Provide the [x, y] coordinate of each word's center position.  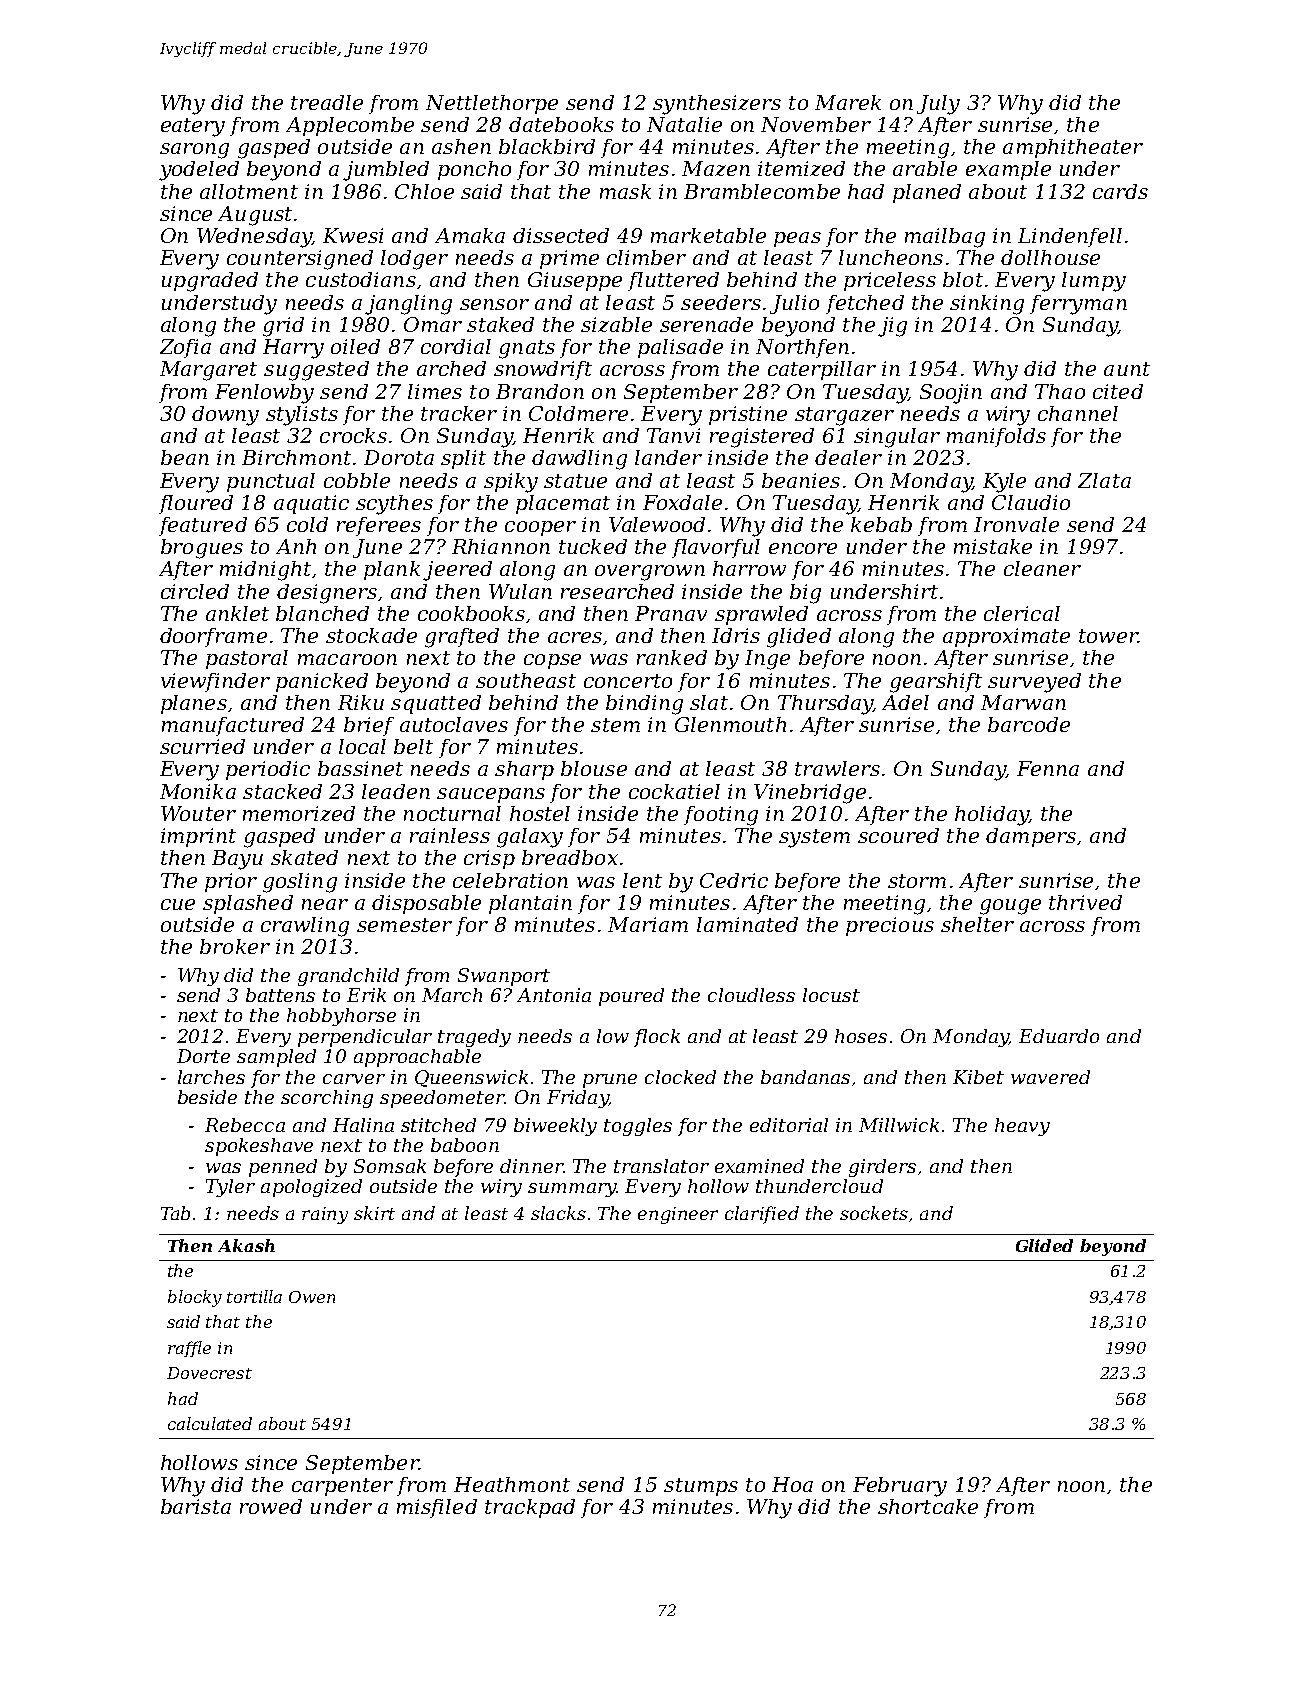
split [463, 459]
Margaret [208, 371]
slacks [558, 1213]
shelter [977, 924]
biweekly [555, 1127]
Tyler [230, 1188]
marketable [708, 235]
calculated [210, 1423]
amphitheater [1073, 148]
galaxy [530, 838]
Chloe [424, 191]
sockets [874, 1213]
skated [304, 857]
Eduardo [1059, 1036]
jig [892, 327]
